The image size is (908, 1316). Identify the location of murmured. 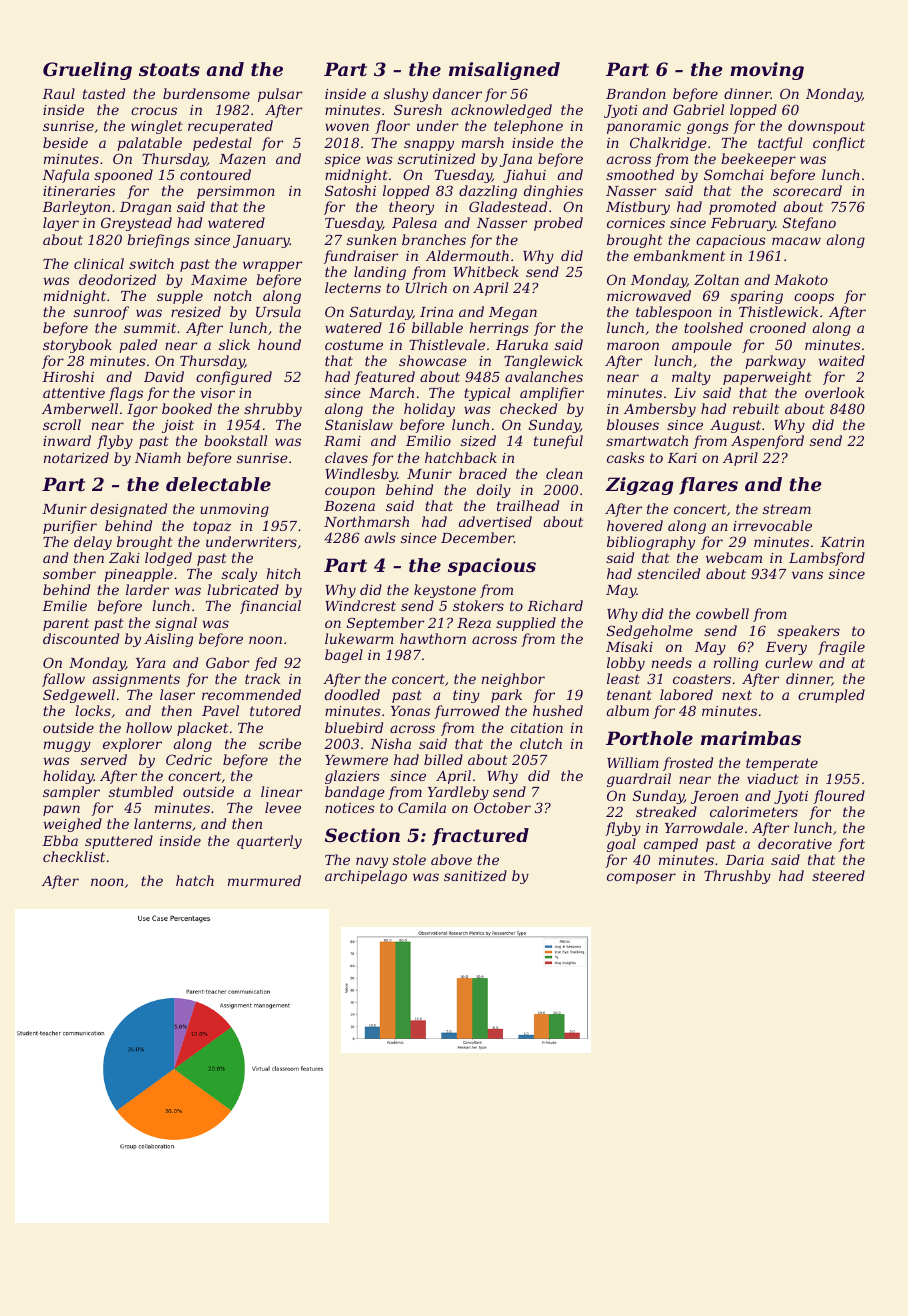
(264, 880).
